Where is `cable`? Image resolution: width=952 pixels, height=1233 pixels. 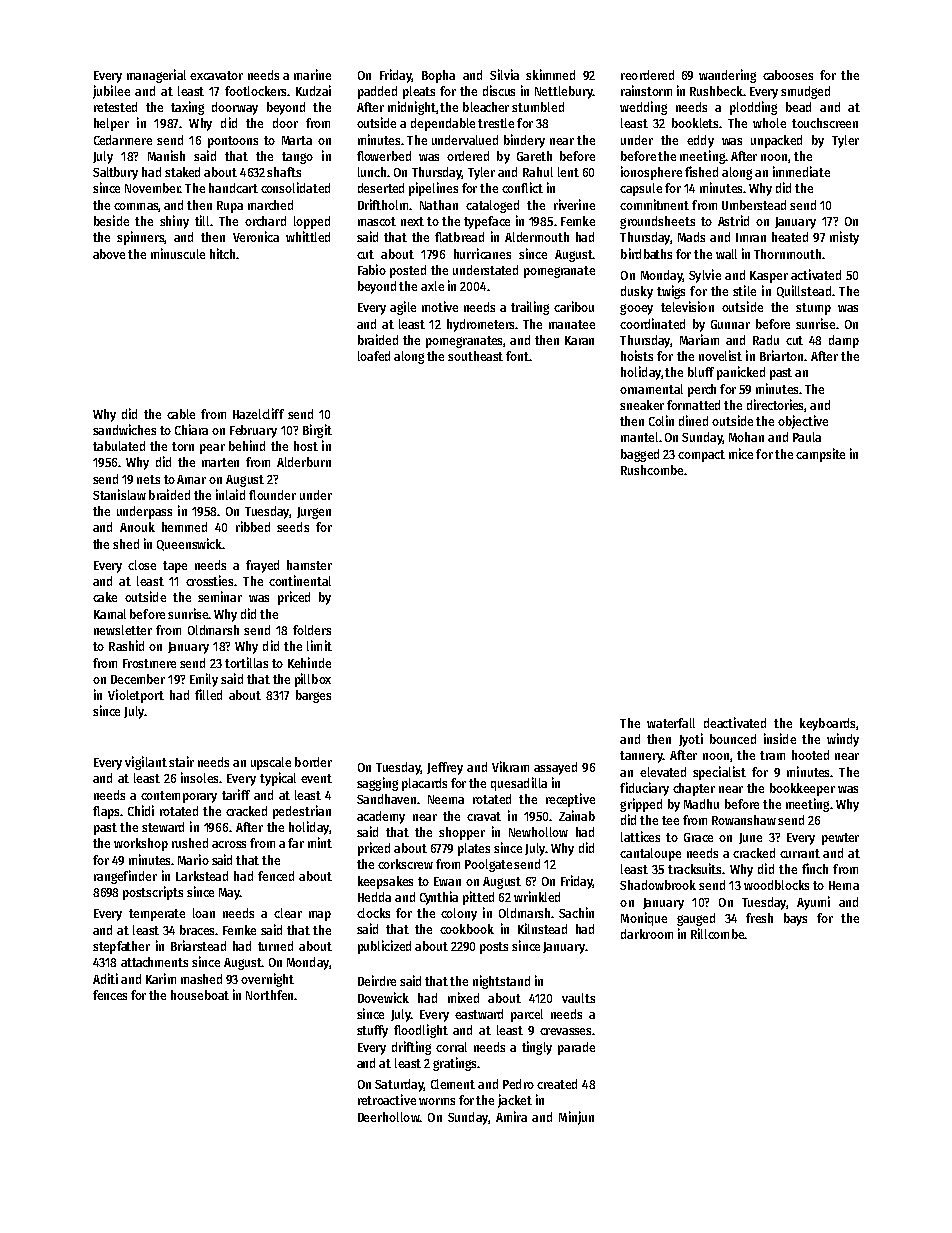
cable is located at coordinates (181, 414).
